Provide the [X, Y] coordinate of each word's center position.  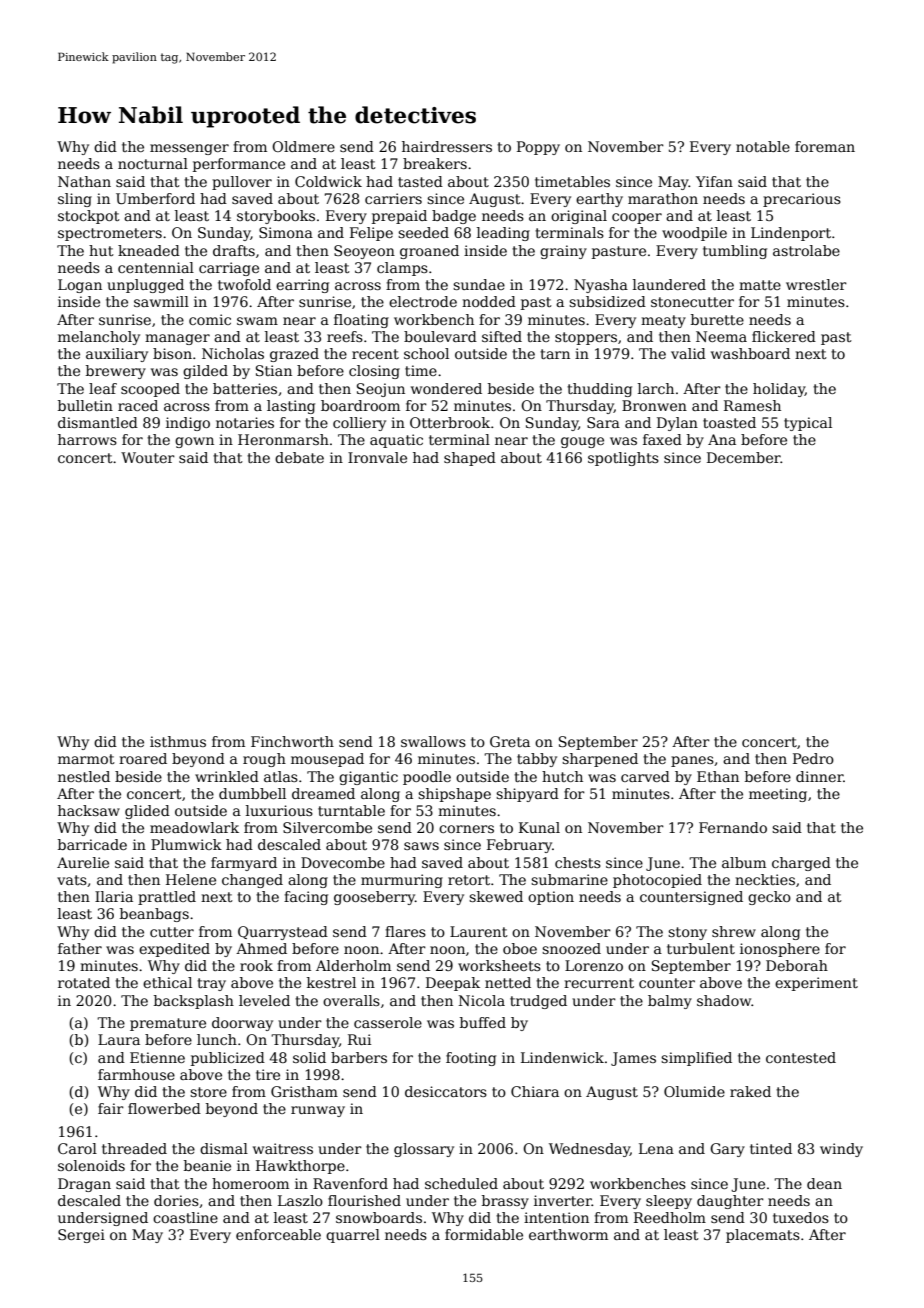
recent [375, 354]
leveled [264, 1000]
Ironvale [377, 457]
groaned [429, 252]
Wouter [148, 457]
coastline [185, 1217]
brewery [116, 372]
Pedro [813, 758]
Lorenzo [594, 965]
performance [239, 165]
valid [688, 353]
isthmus [178, 741]
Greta [510, 741]
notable [763, 146]
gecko [769, 898]
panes [692, 761]
